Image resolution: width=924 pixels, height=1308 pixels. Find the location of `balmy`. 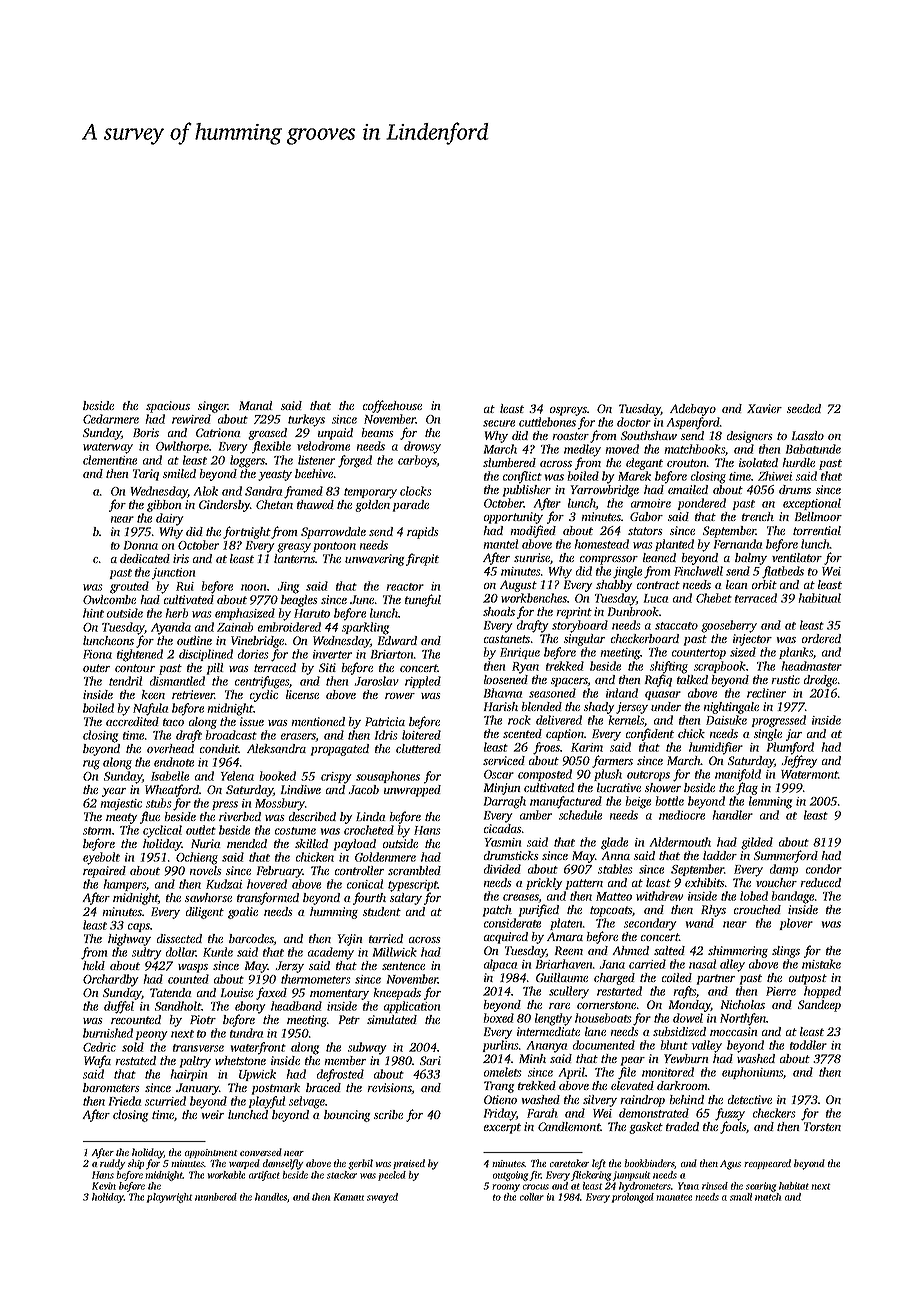

balmy is located at coordinates (751, 559).
